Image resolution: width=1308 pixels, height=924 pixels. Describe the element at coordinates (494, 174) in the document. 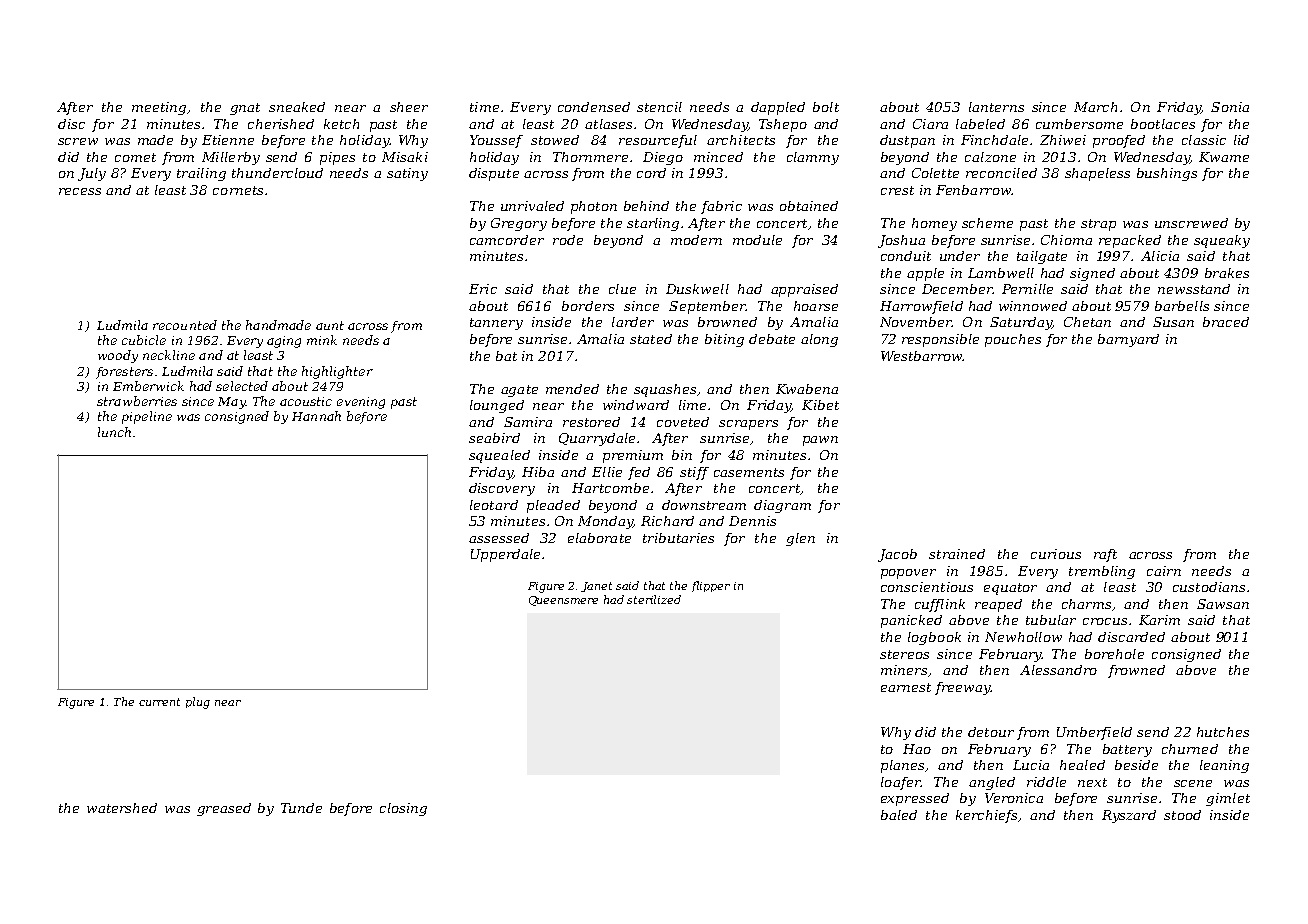

I see `dispute` at that location.
